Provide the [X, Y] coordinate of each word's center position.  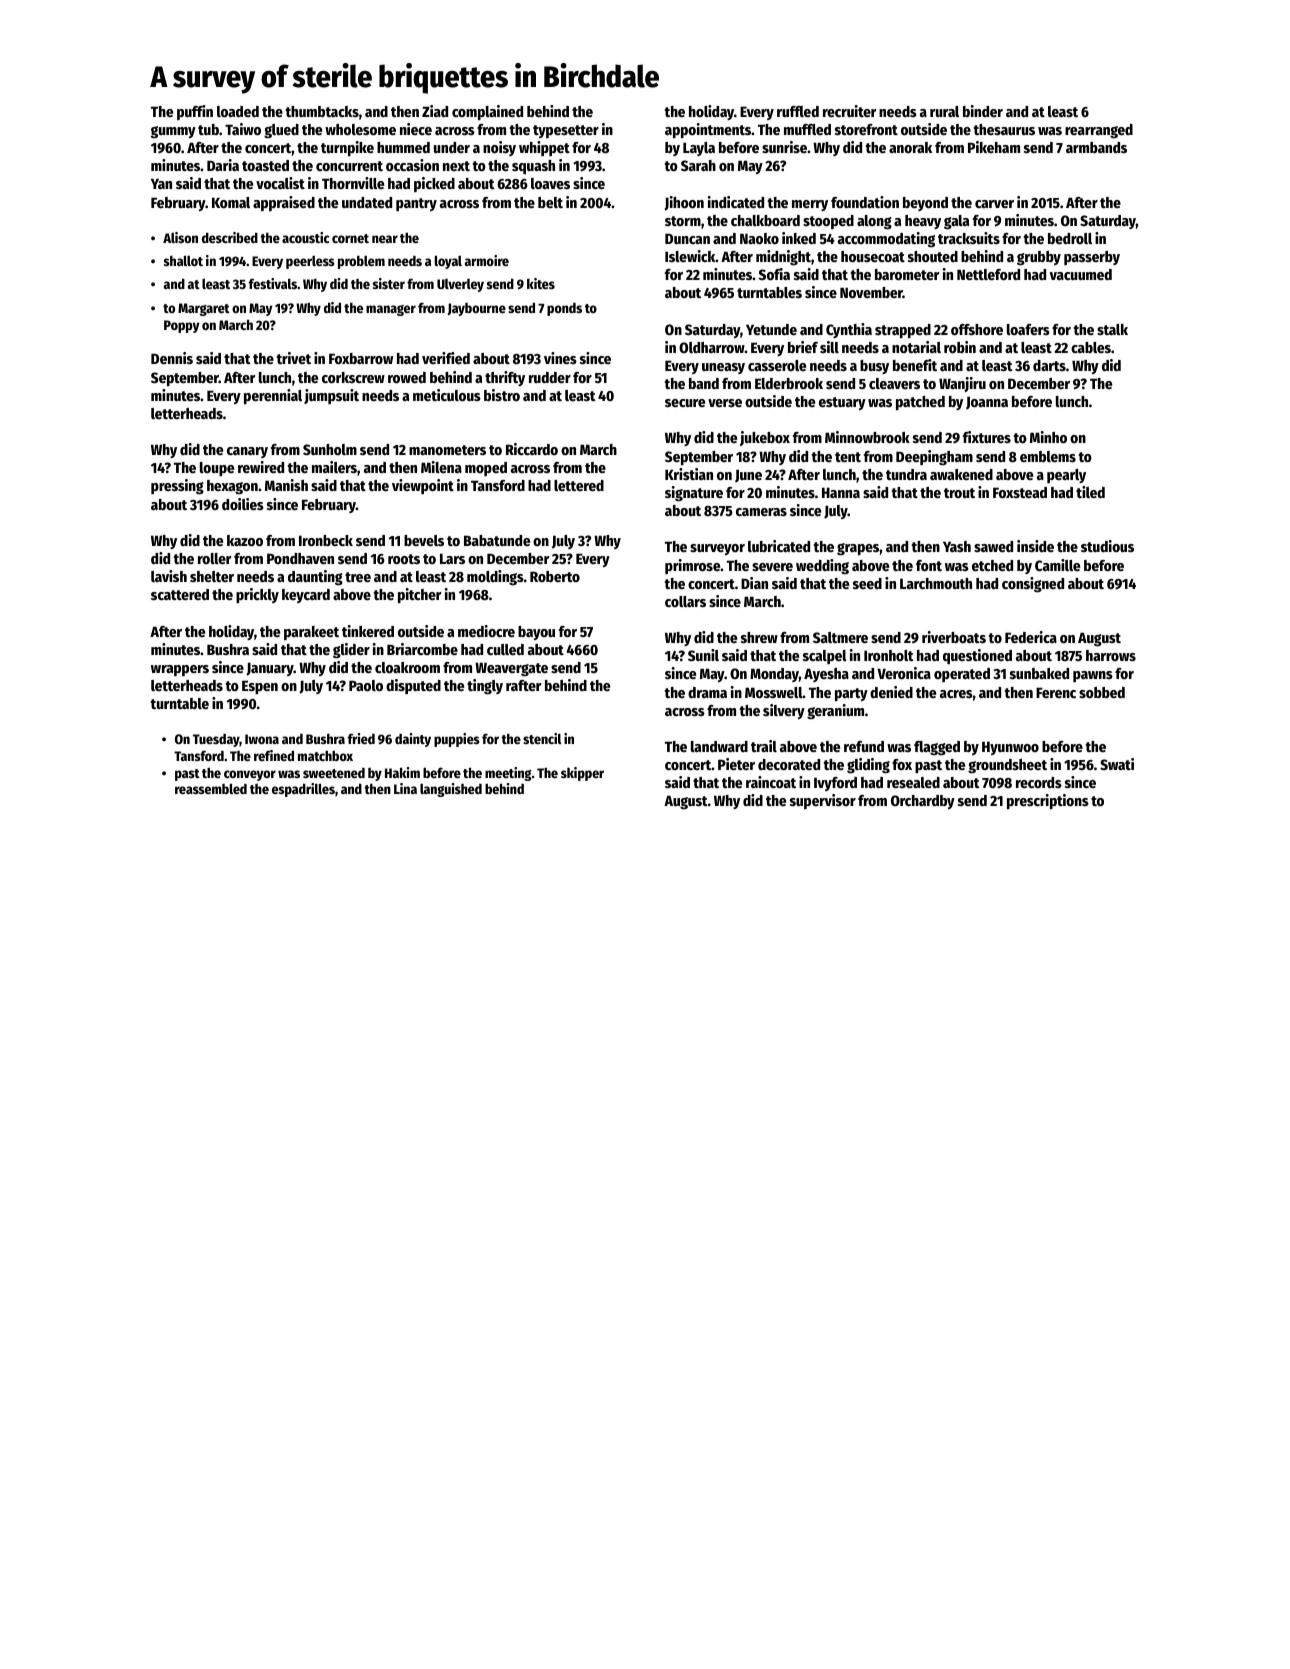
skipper [582, 774]
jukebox [765, 438]
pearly [1066, 476]
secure [685, 403]
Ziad [435, 111]
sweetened [334, 773]
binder [983, 111]
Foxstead [1020, 492]
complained [487, 112]
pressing [177, 487]
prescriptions [1048, 801]
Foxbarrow [361, 358]
